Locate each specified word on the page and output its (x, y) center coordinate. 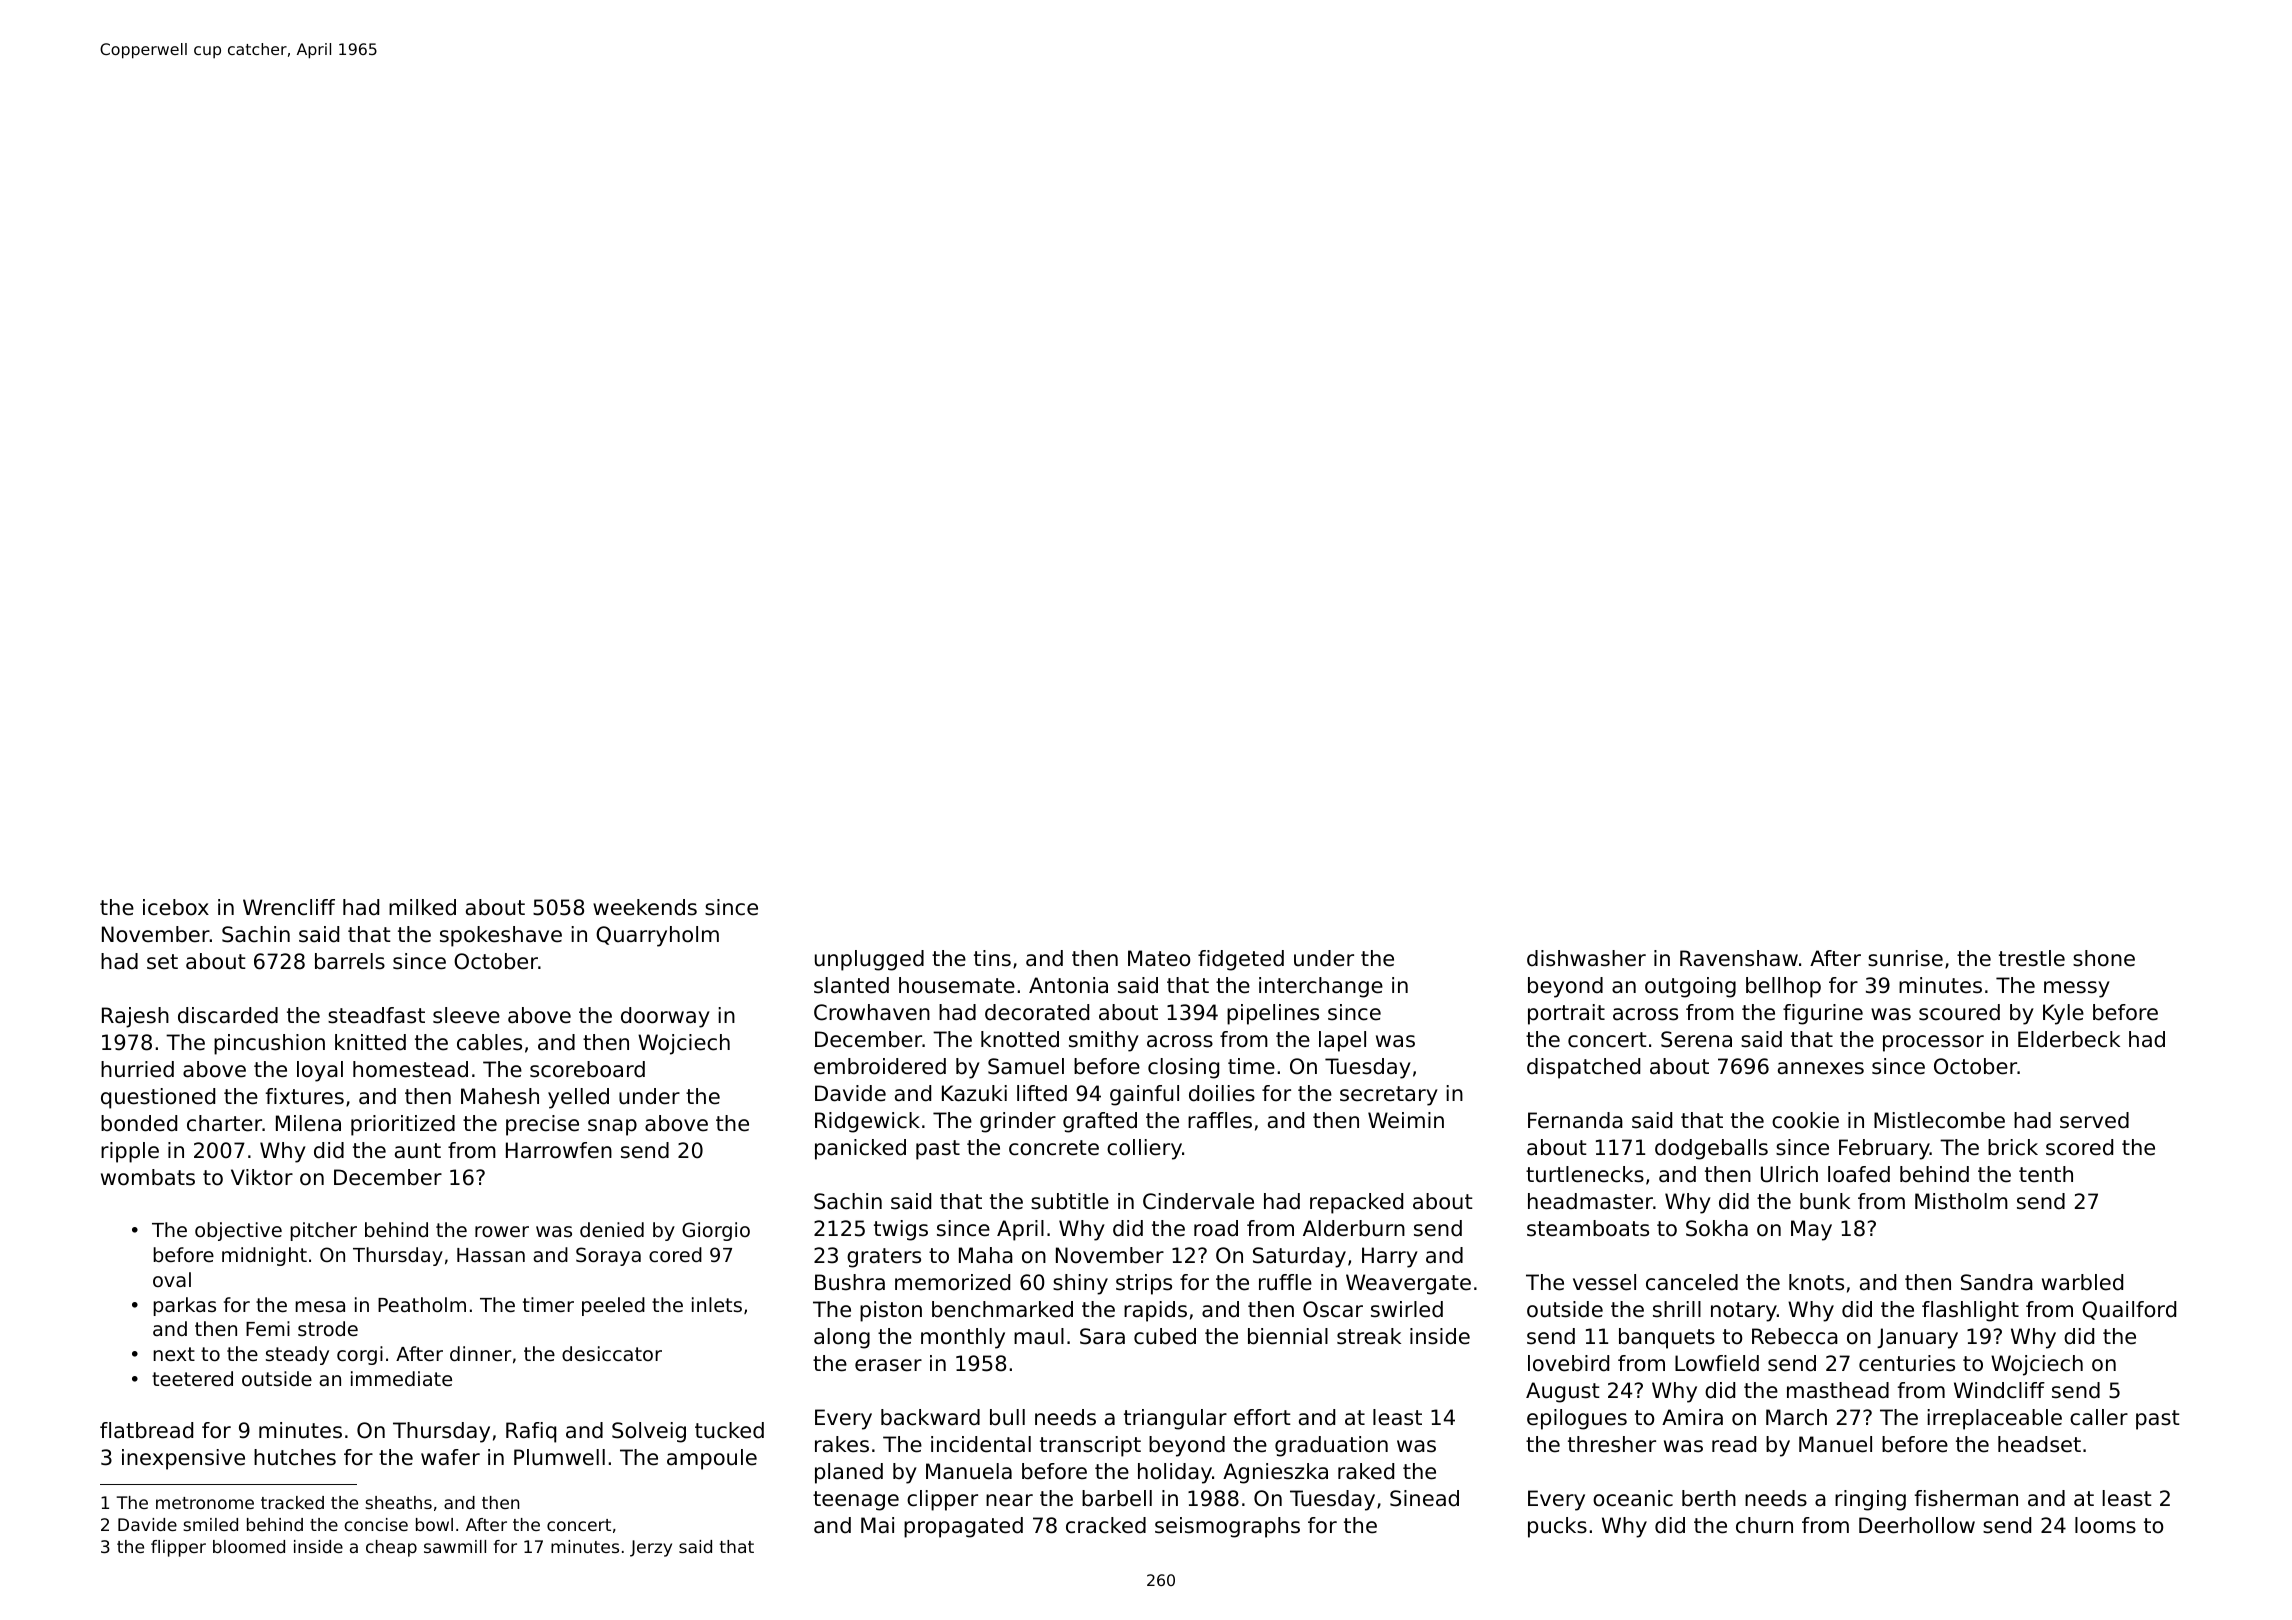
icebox (176, 907)
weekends (645, 907)
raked (1366, 1471)
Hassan (491, 1255)
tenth (2046, 1174)
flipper (178, 1548)
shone (2104, 958)
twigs (901, 1230)
